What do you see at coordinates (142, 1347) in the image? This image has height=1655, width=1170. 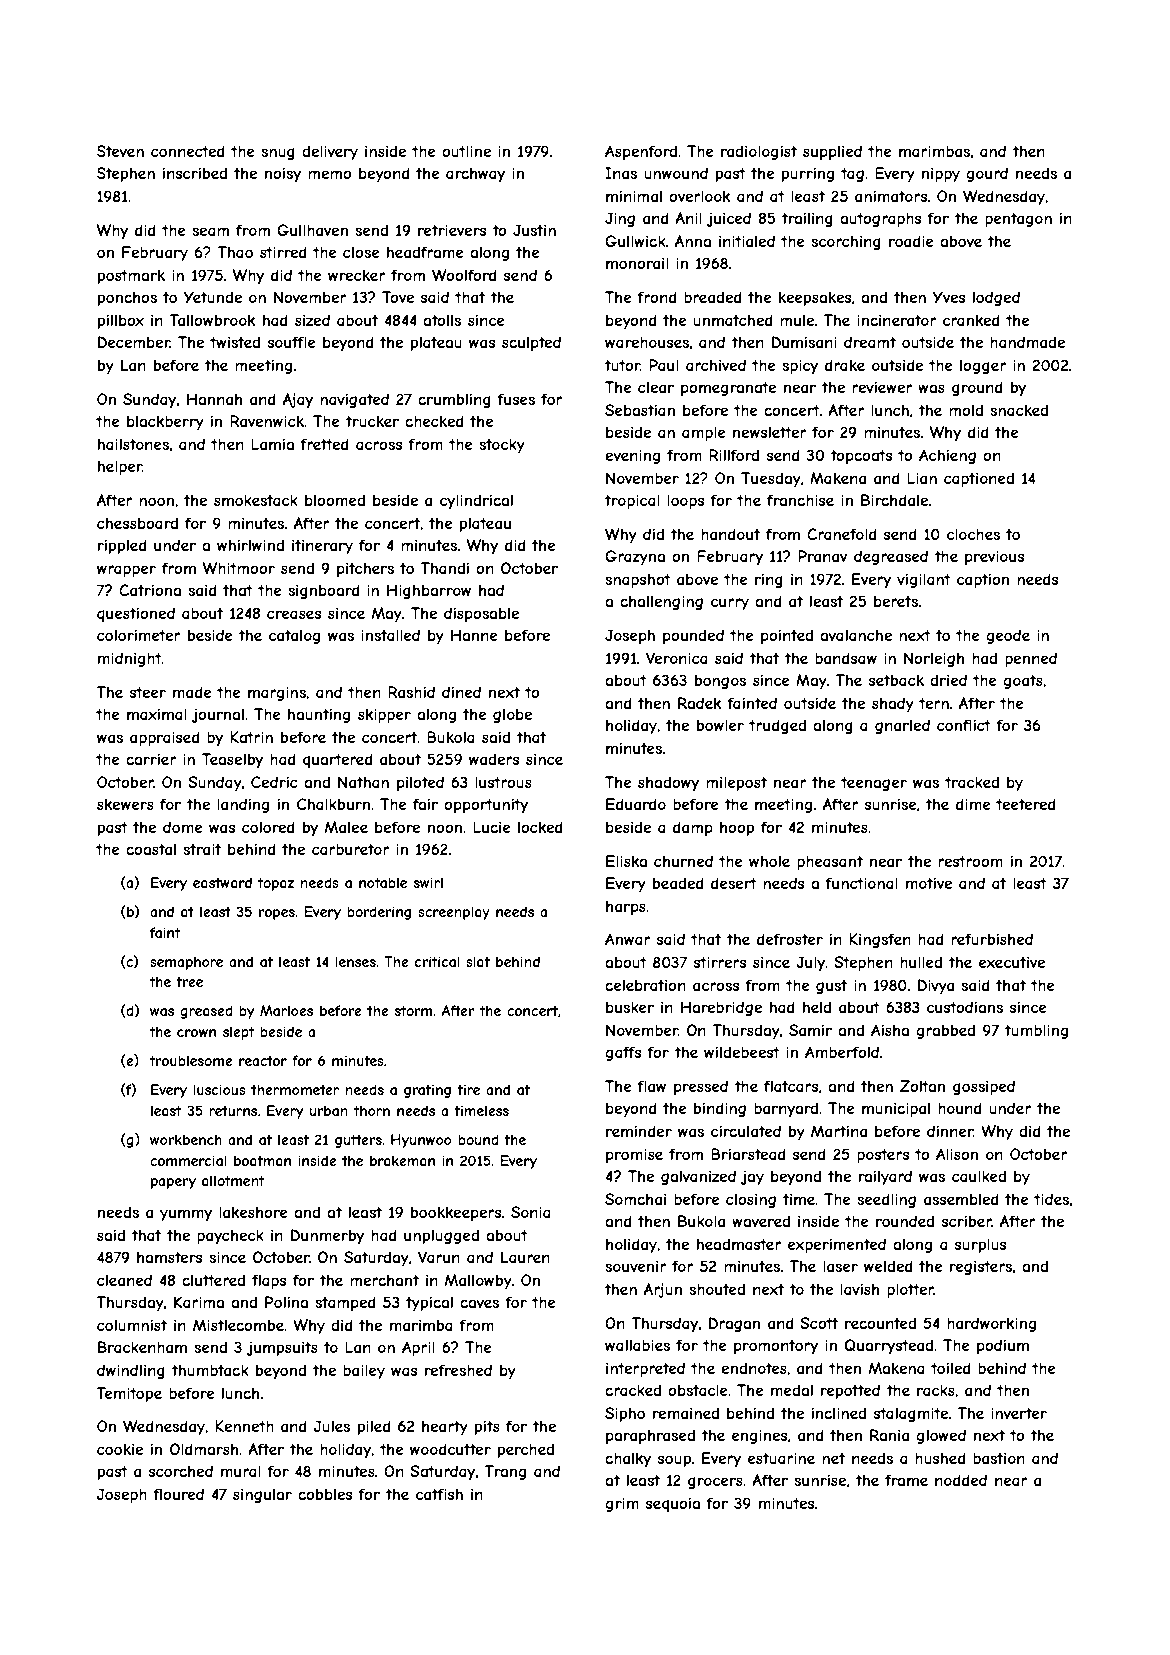 I see `Brackenham` at bounding box center [142, 1347].
